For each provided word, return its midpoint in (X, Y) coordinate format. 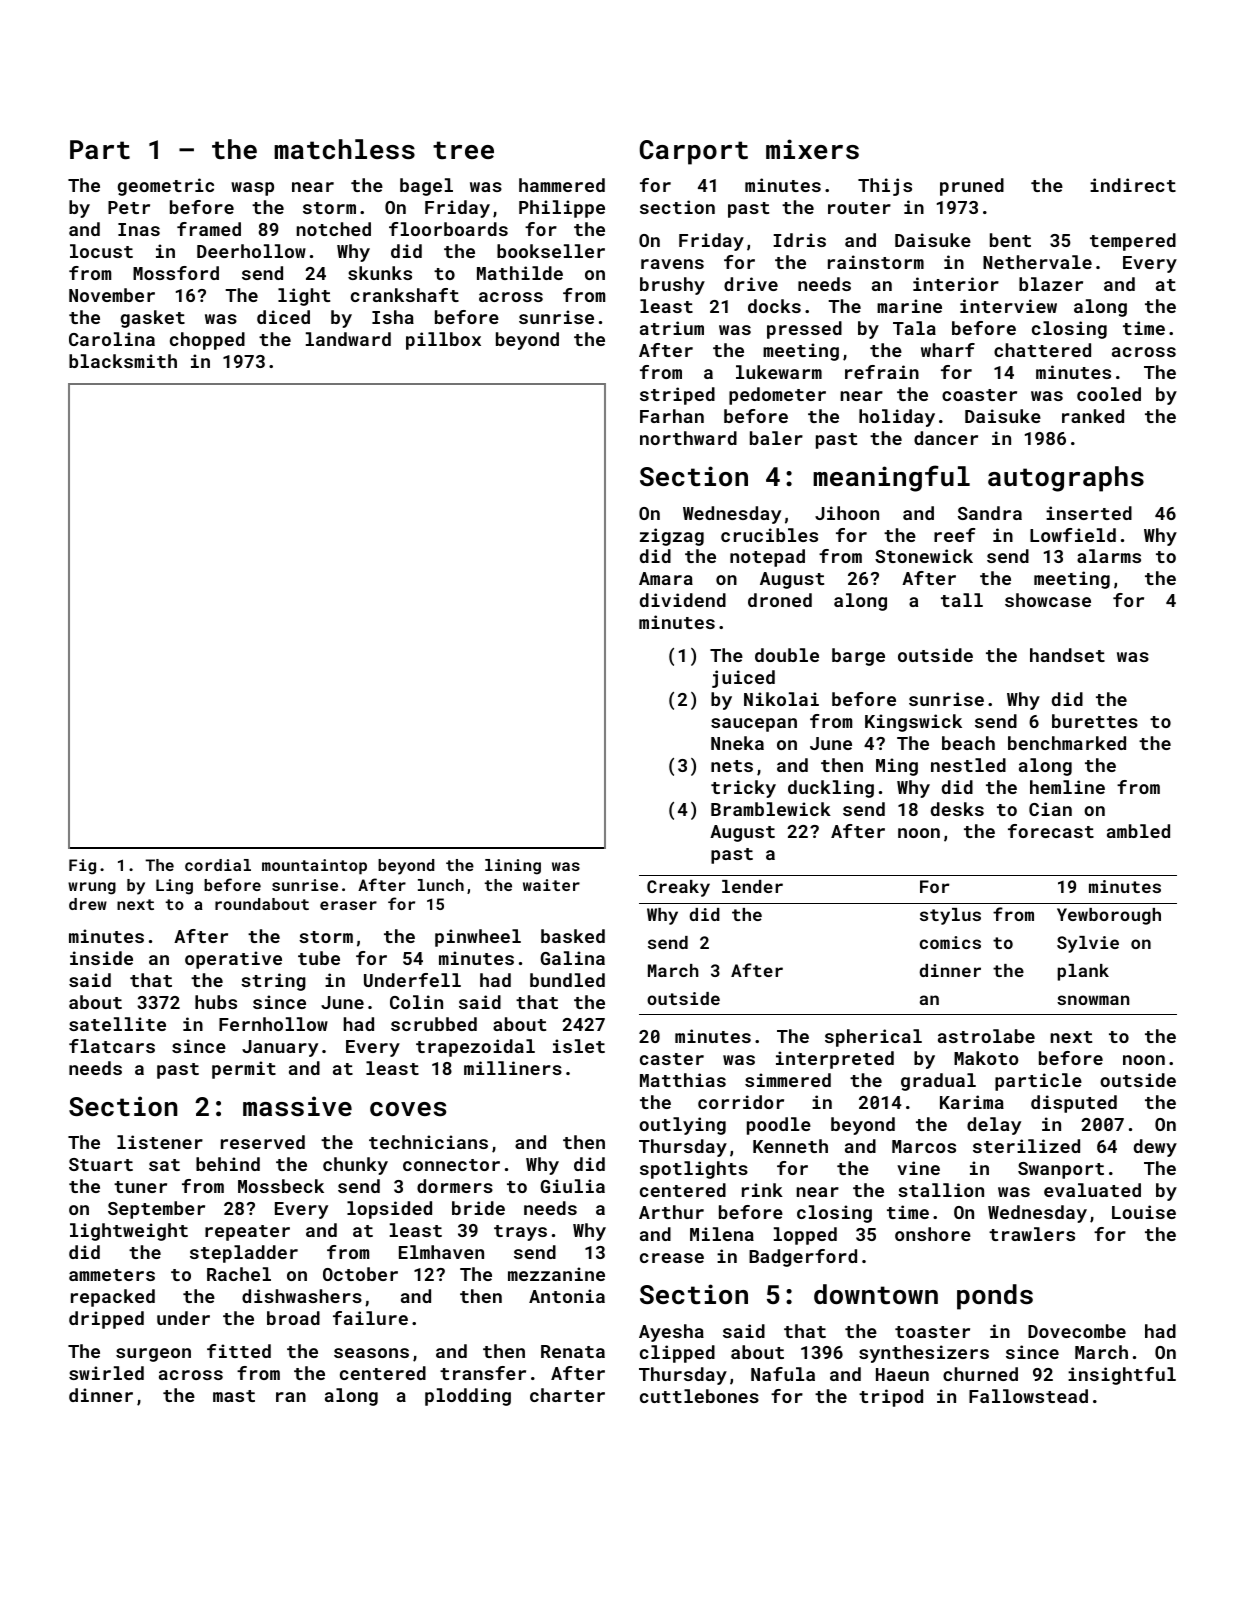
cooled (1109, 394)
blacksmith (123, 361)
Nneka (737, 743)
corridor (741, 1102)
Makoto (986, 1058)
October (360, 1274)
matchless (344, 149)
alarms (1109, 556)
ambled (1138, 831)
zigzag (672, 537)
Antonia (567, 1296)
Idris (799, 240)
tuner (140, 1187)
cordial (218, 865)
